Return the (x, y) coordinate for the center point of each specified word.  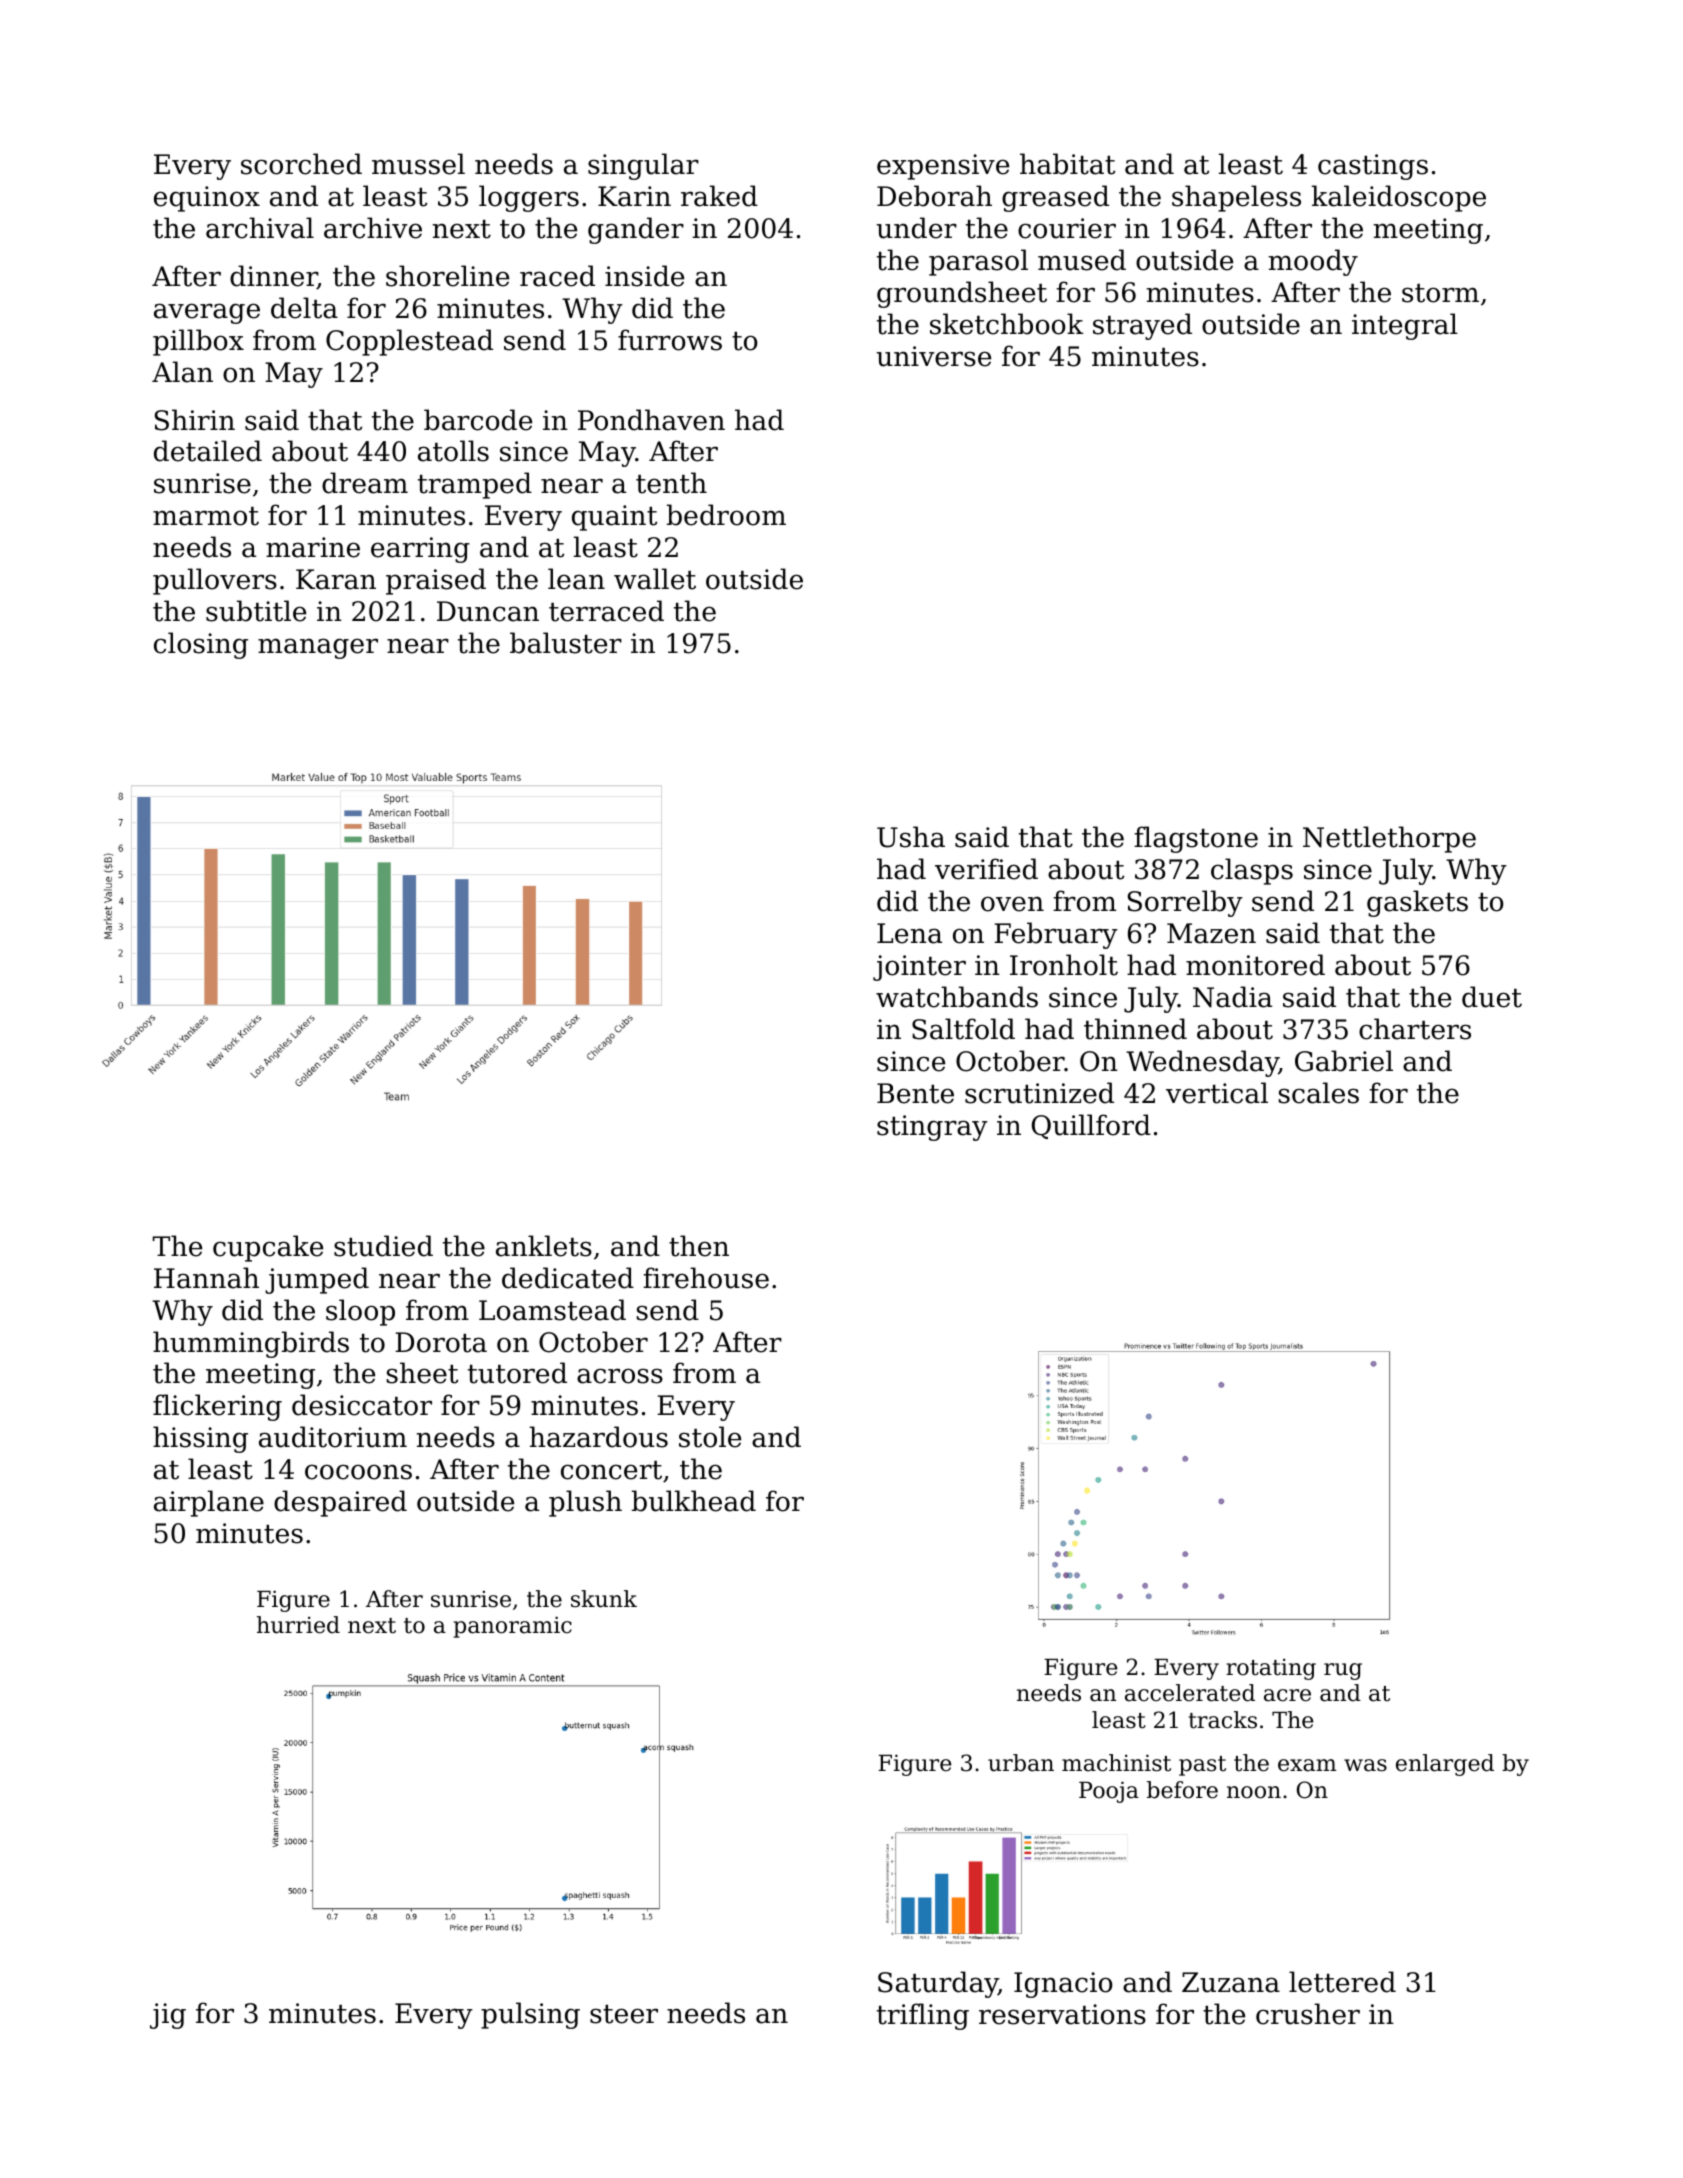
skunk (604, 1599)
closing (201, 645)
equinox (207, 199)
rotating (1271, 1669)
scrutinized (1039, 1093)
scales (1318, 1093)
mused (1082, 260)
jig (168, 2016)
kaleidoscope (1399, 198)
